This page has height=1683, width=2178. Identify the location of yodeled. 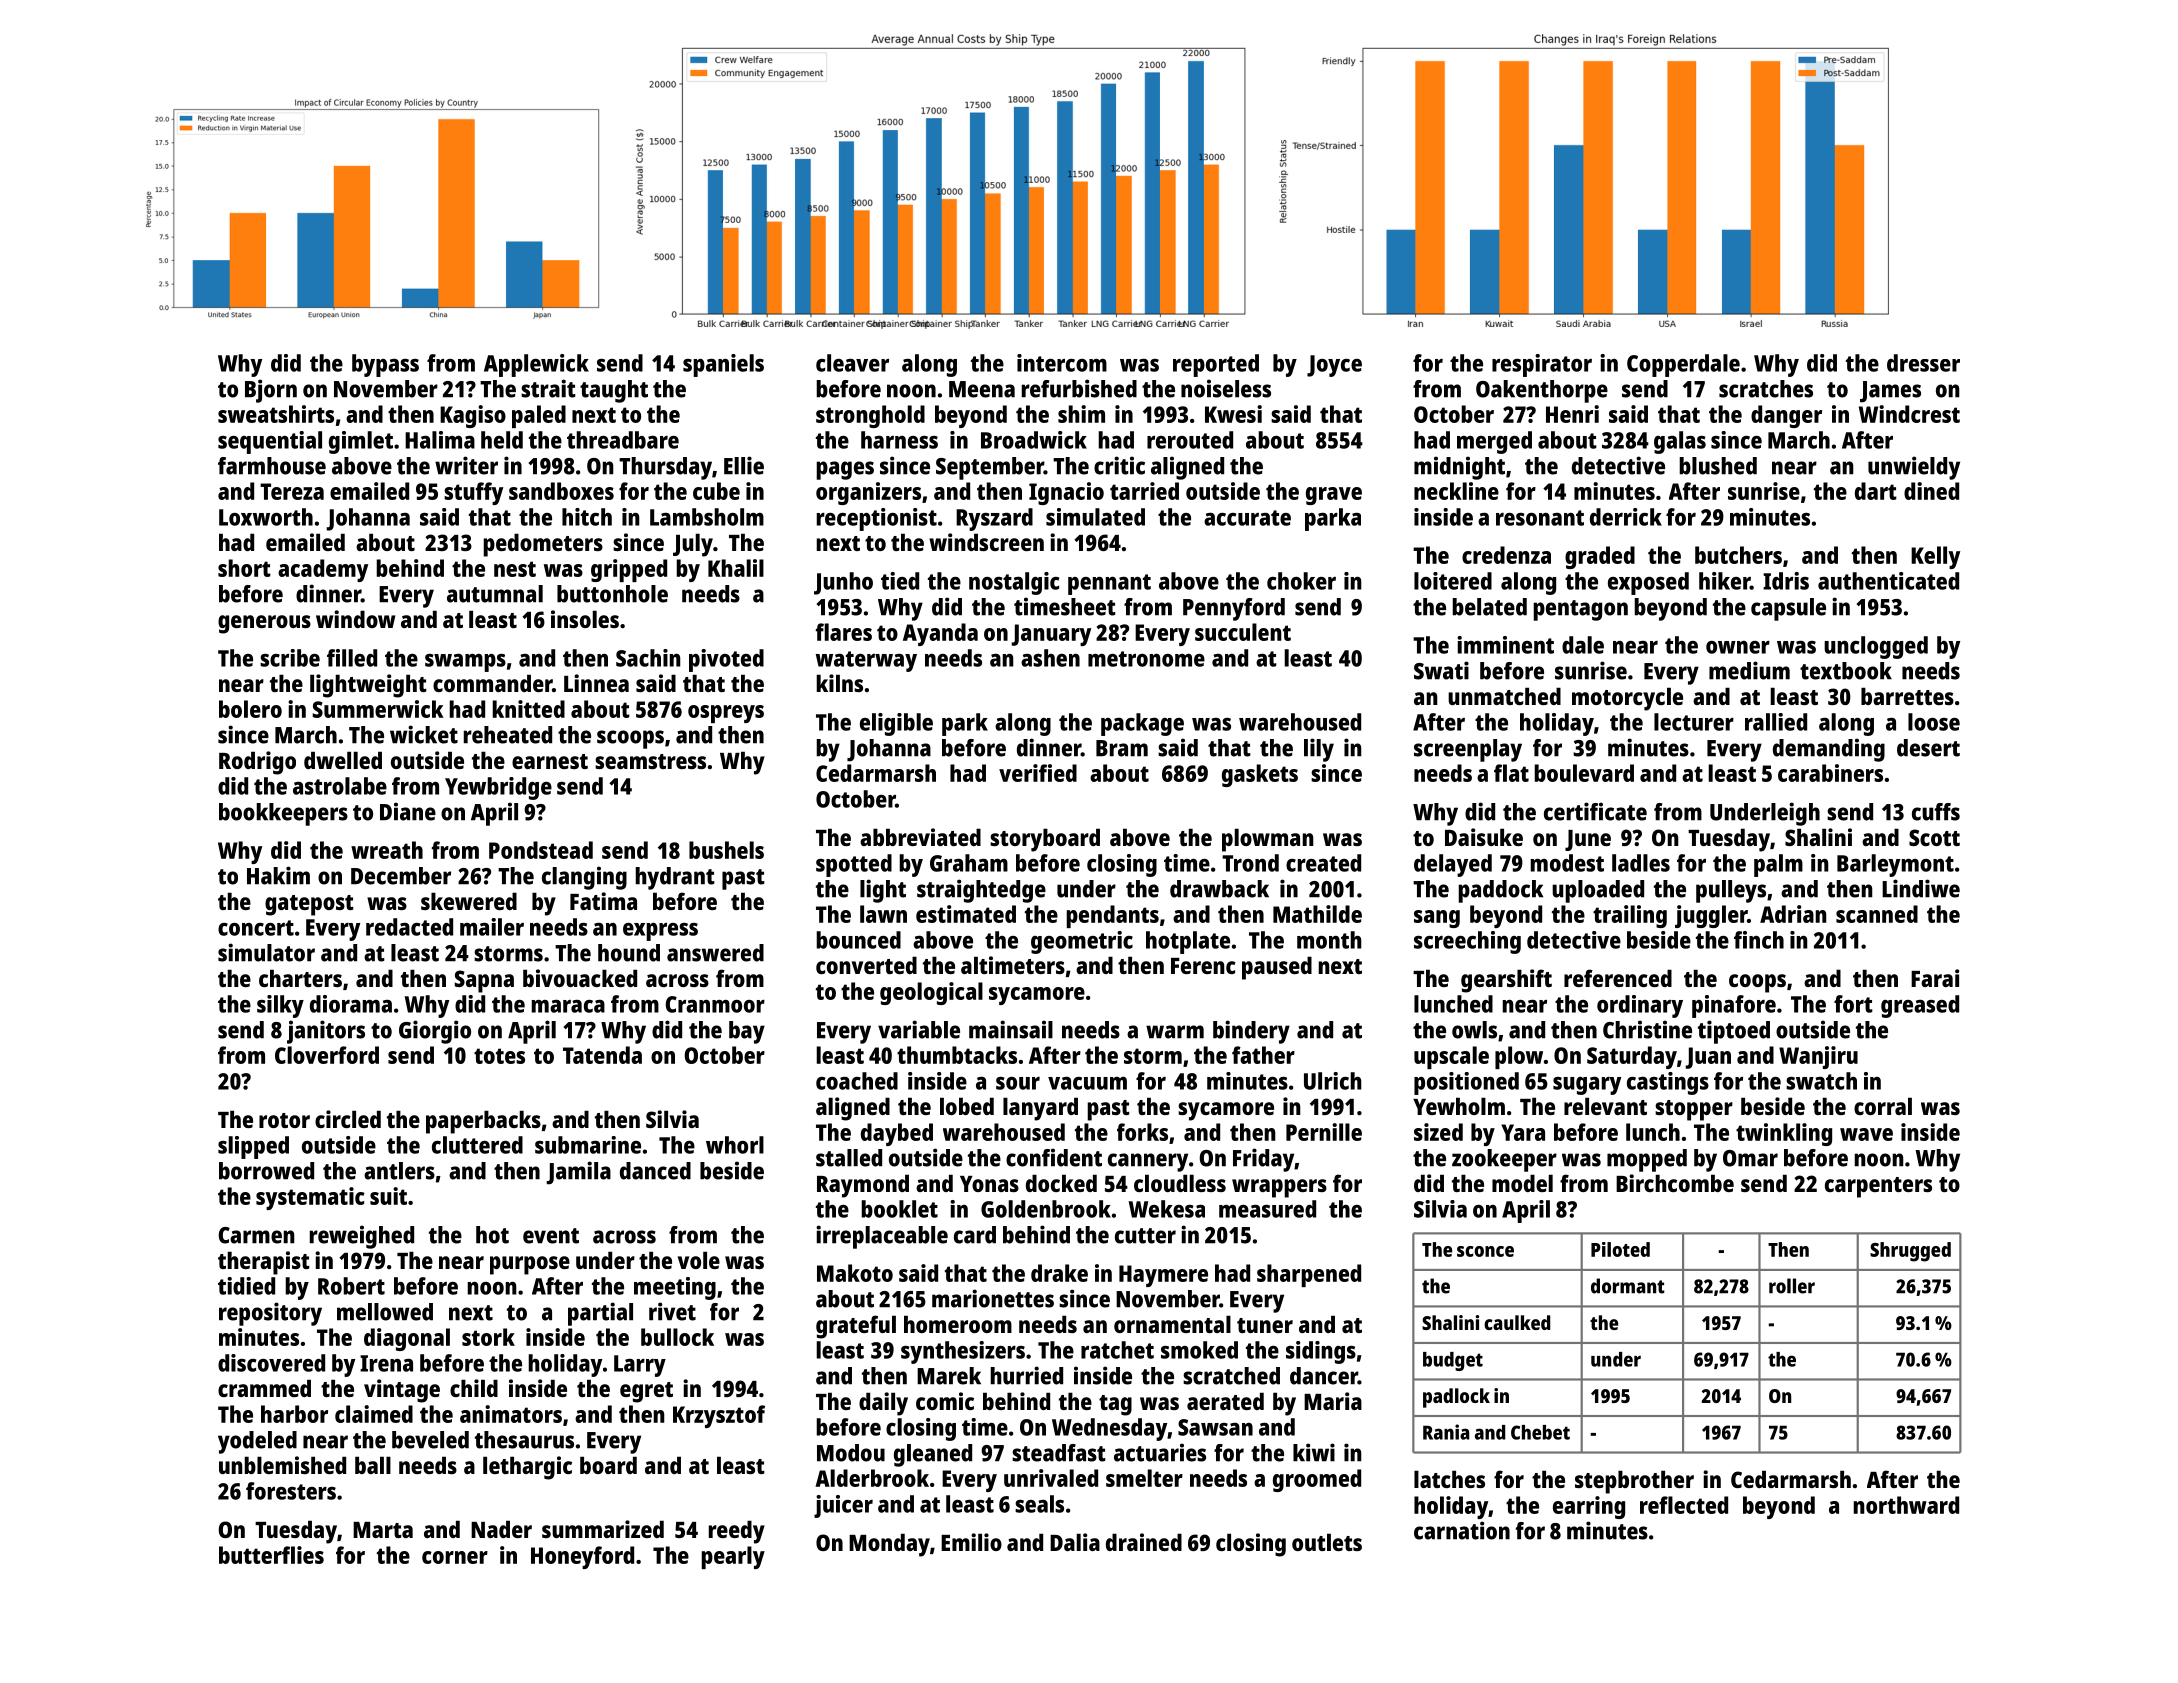
(257, 1442).
